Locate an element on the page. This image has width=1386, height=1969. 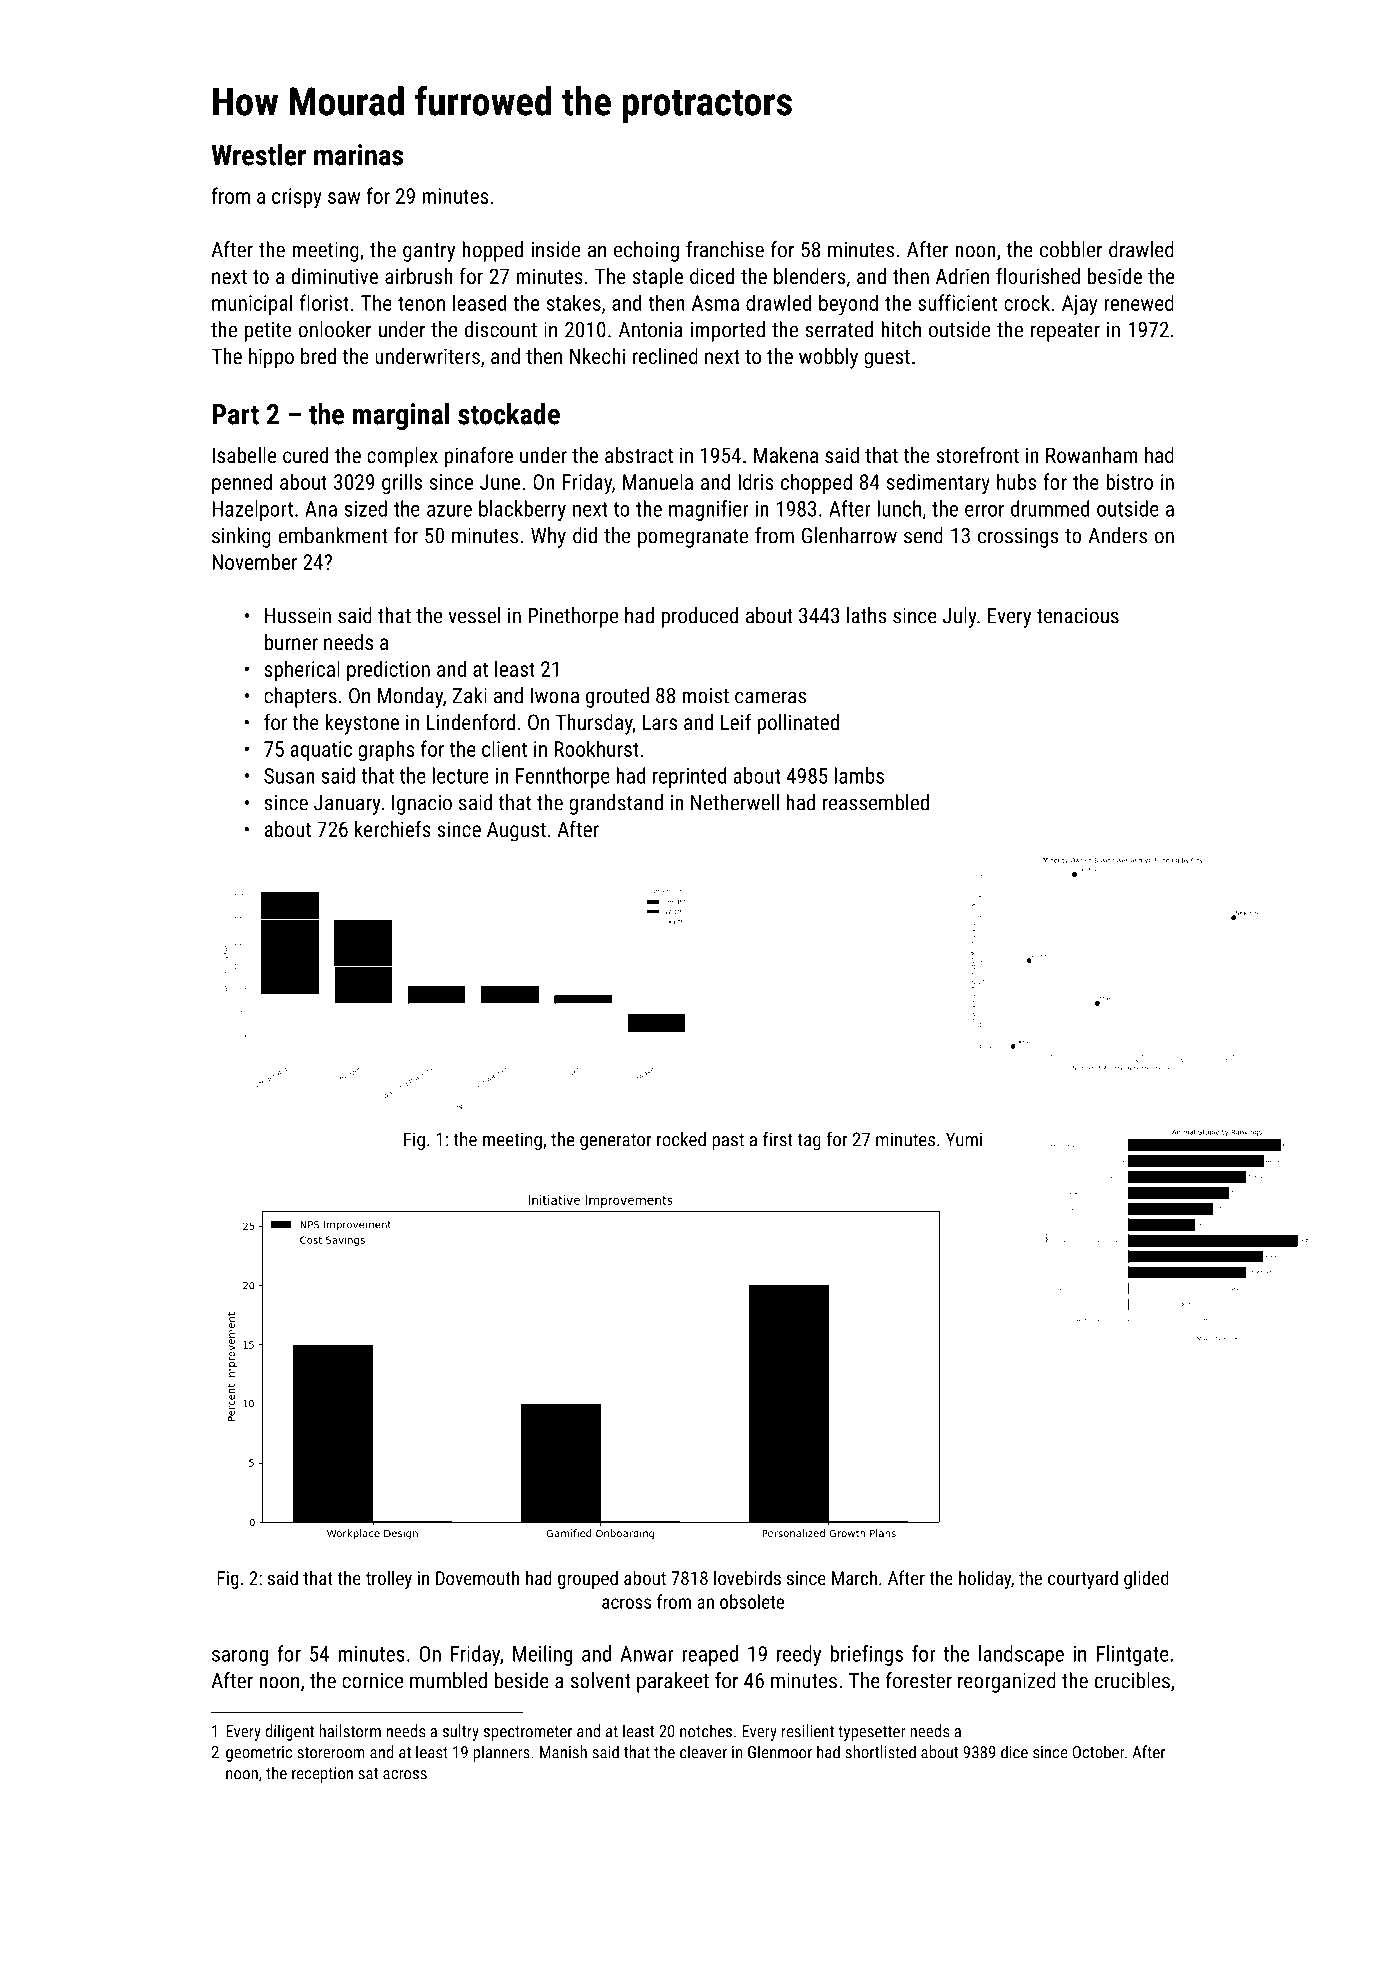
azure is located at coordinates (449, 511).
